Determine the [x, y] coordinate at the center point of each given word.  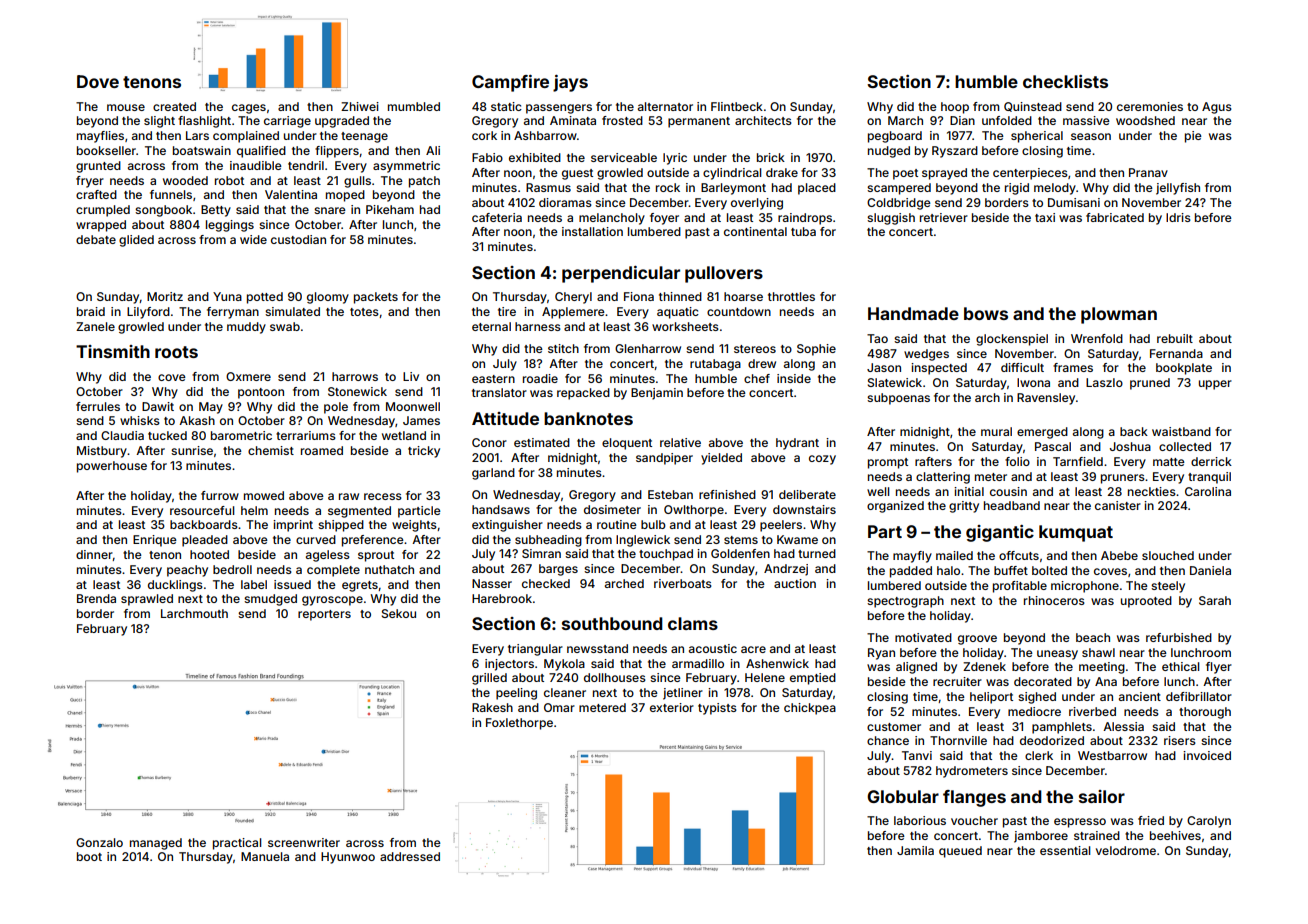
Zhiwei [360, 106]
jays [570, 83]
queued [960, 852]
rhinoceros [1054, 600]
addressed [410, 856]
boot [89, 856]
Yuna [227, 296]
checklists [1065, 81]
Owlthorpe [694, 511]
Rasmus [548, 187]
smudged [270, 600]
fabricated [1115, 217]
